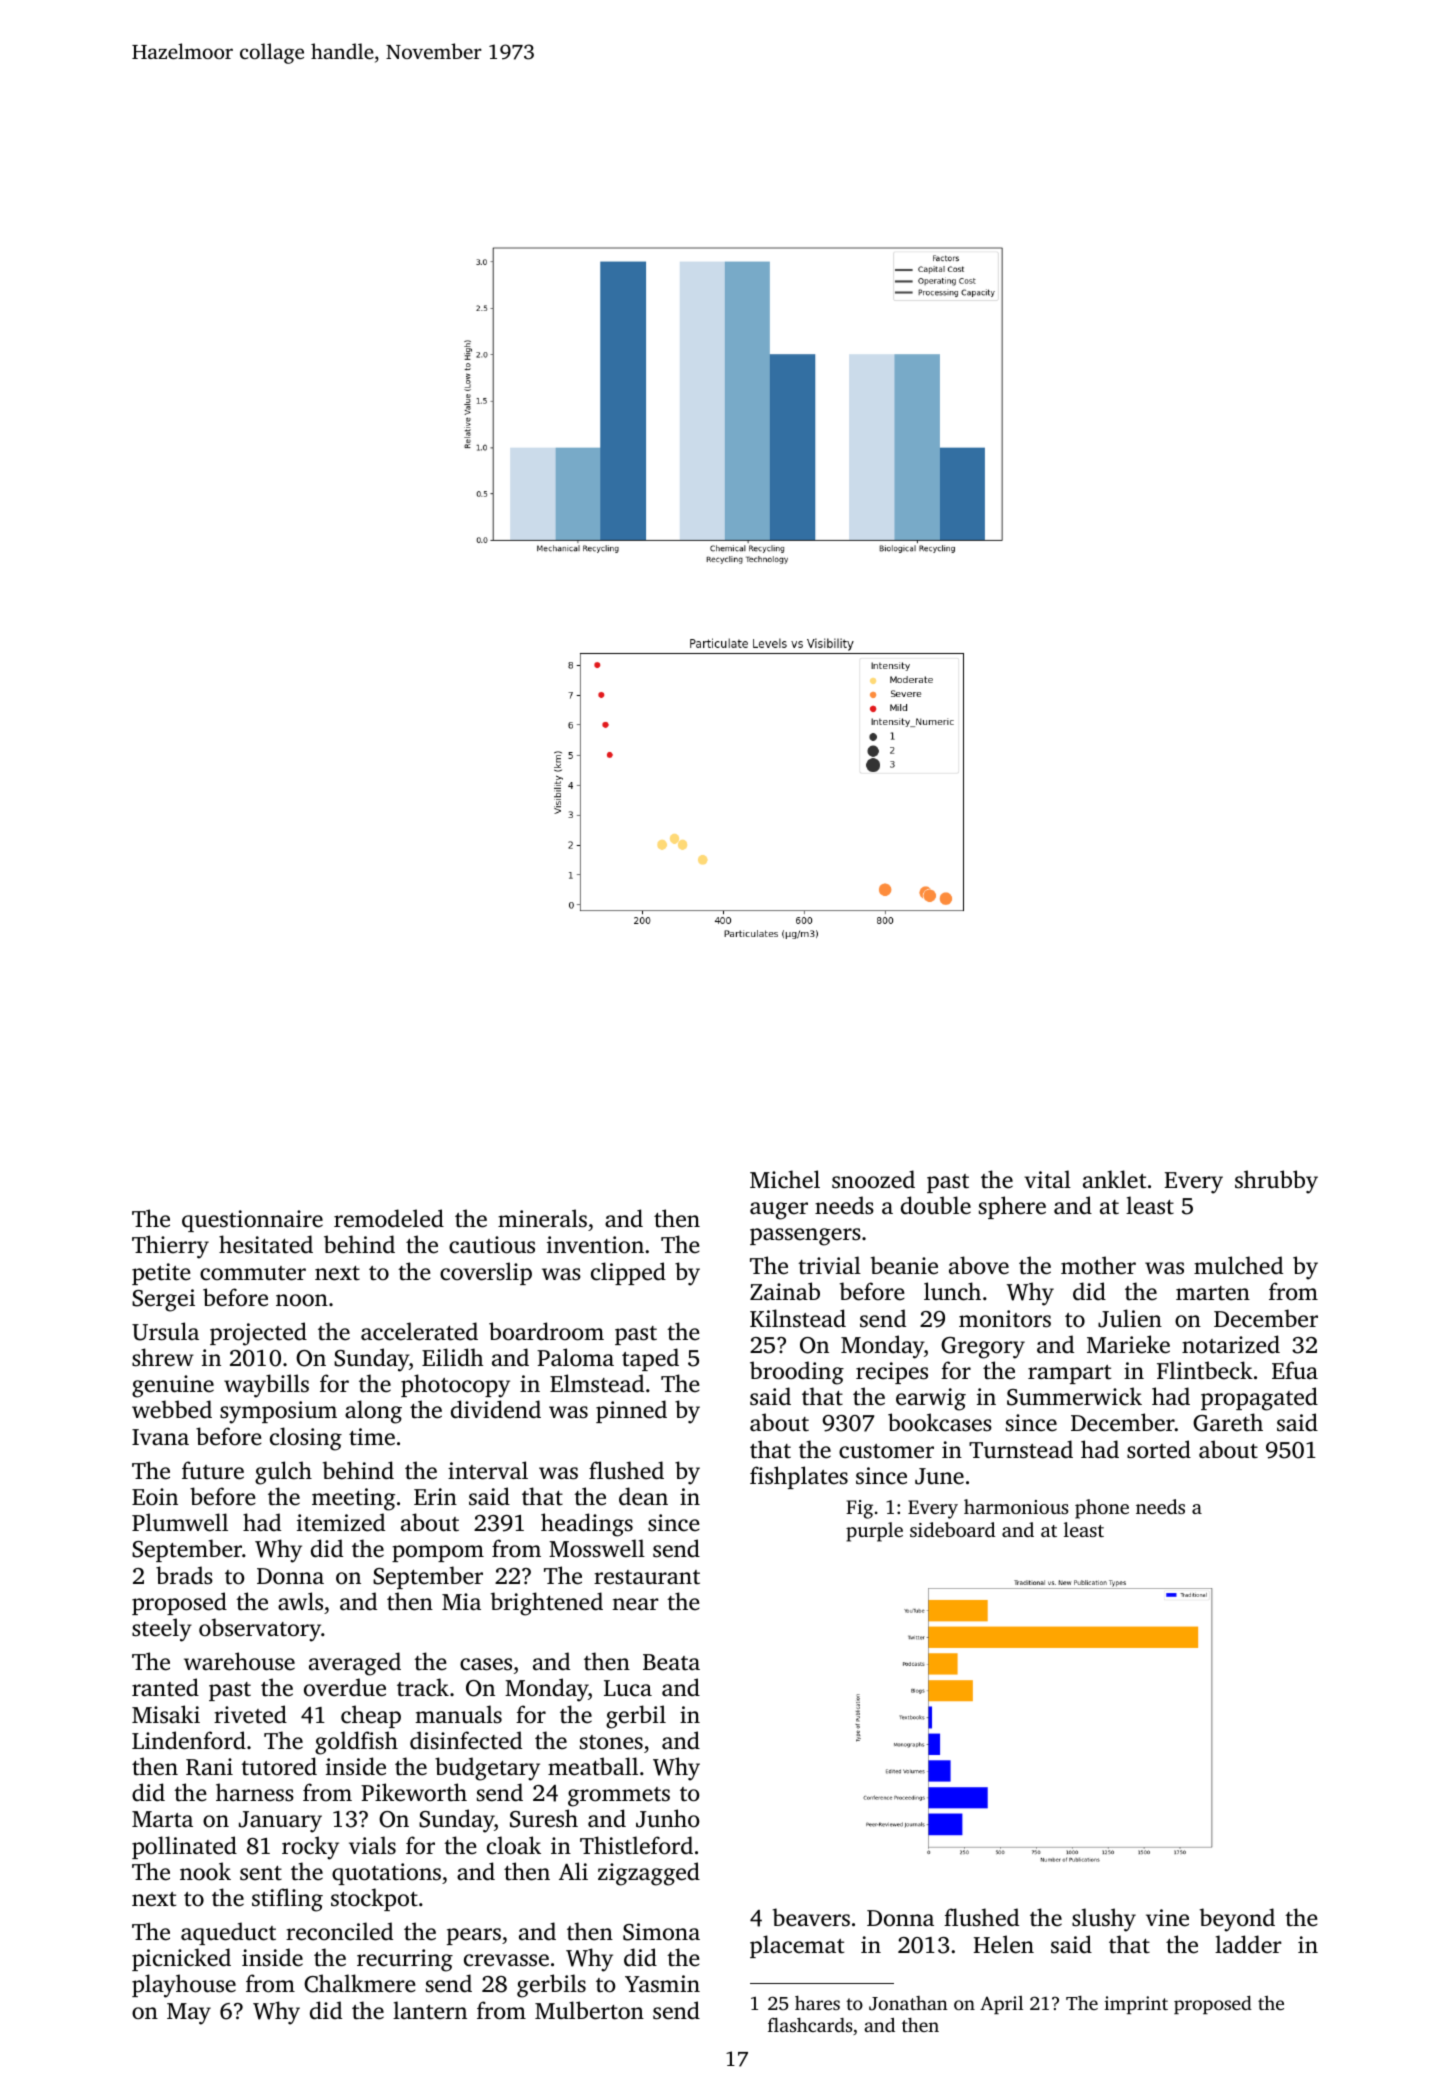 The height and width of the page is (2100, 1450). Describe the element at coordinates (1159, 1449) in the page. I see `sorted` at that location.
